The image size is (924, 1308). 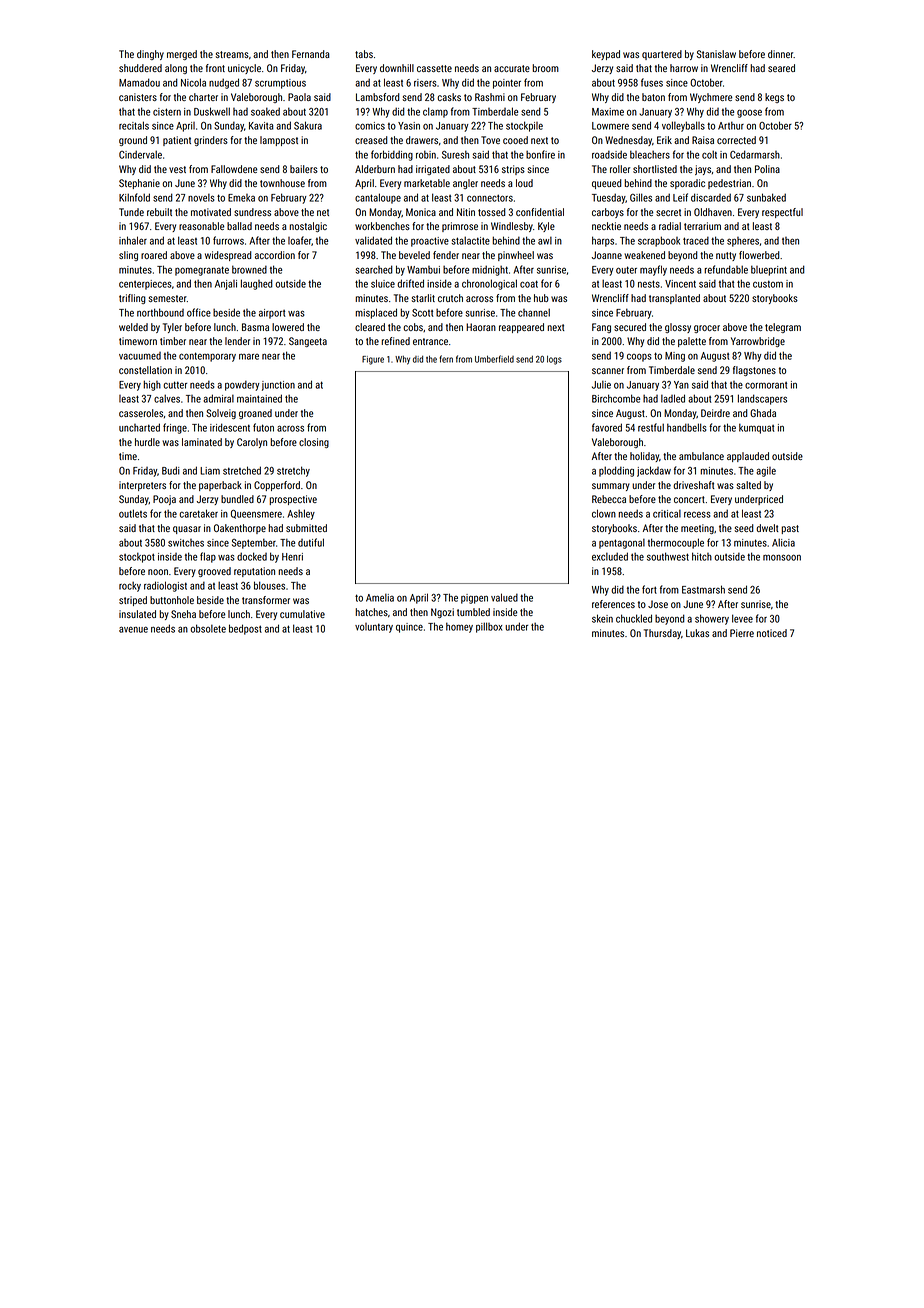 I want to click on Figure, so click(x=373, y=360).
